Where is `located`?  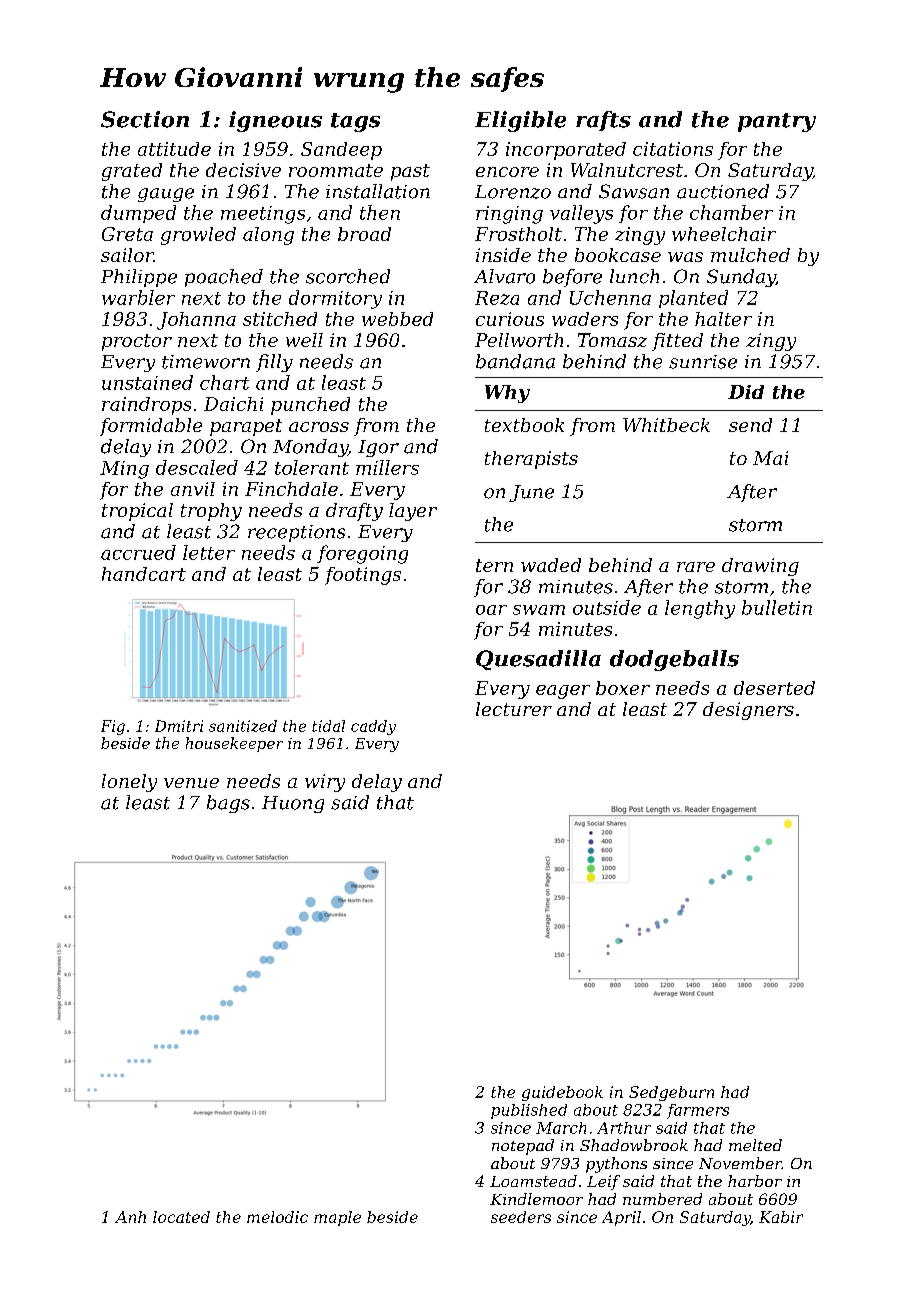
located is located at coordinates (181, 1217).
